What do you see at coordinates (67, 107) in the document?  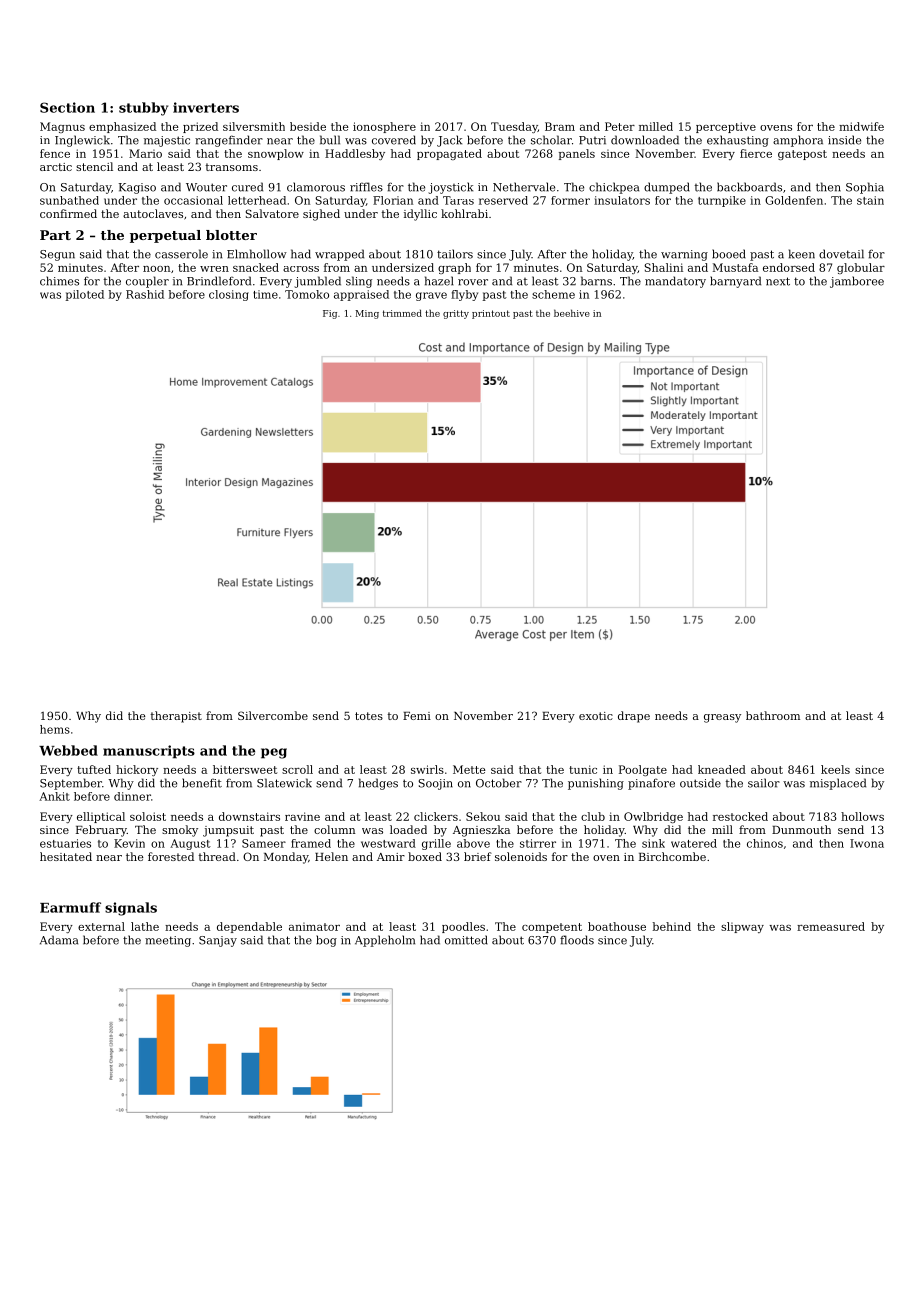 I see `Section` at bounding box center [67, 107].
